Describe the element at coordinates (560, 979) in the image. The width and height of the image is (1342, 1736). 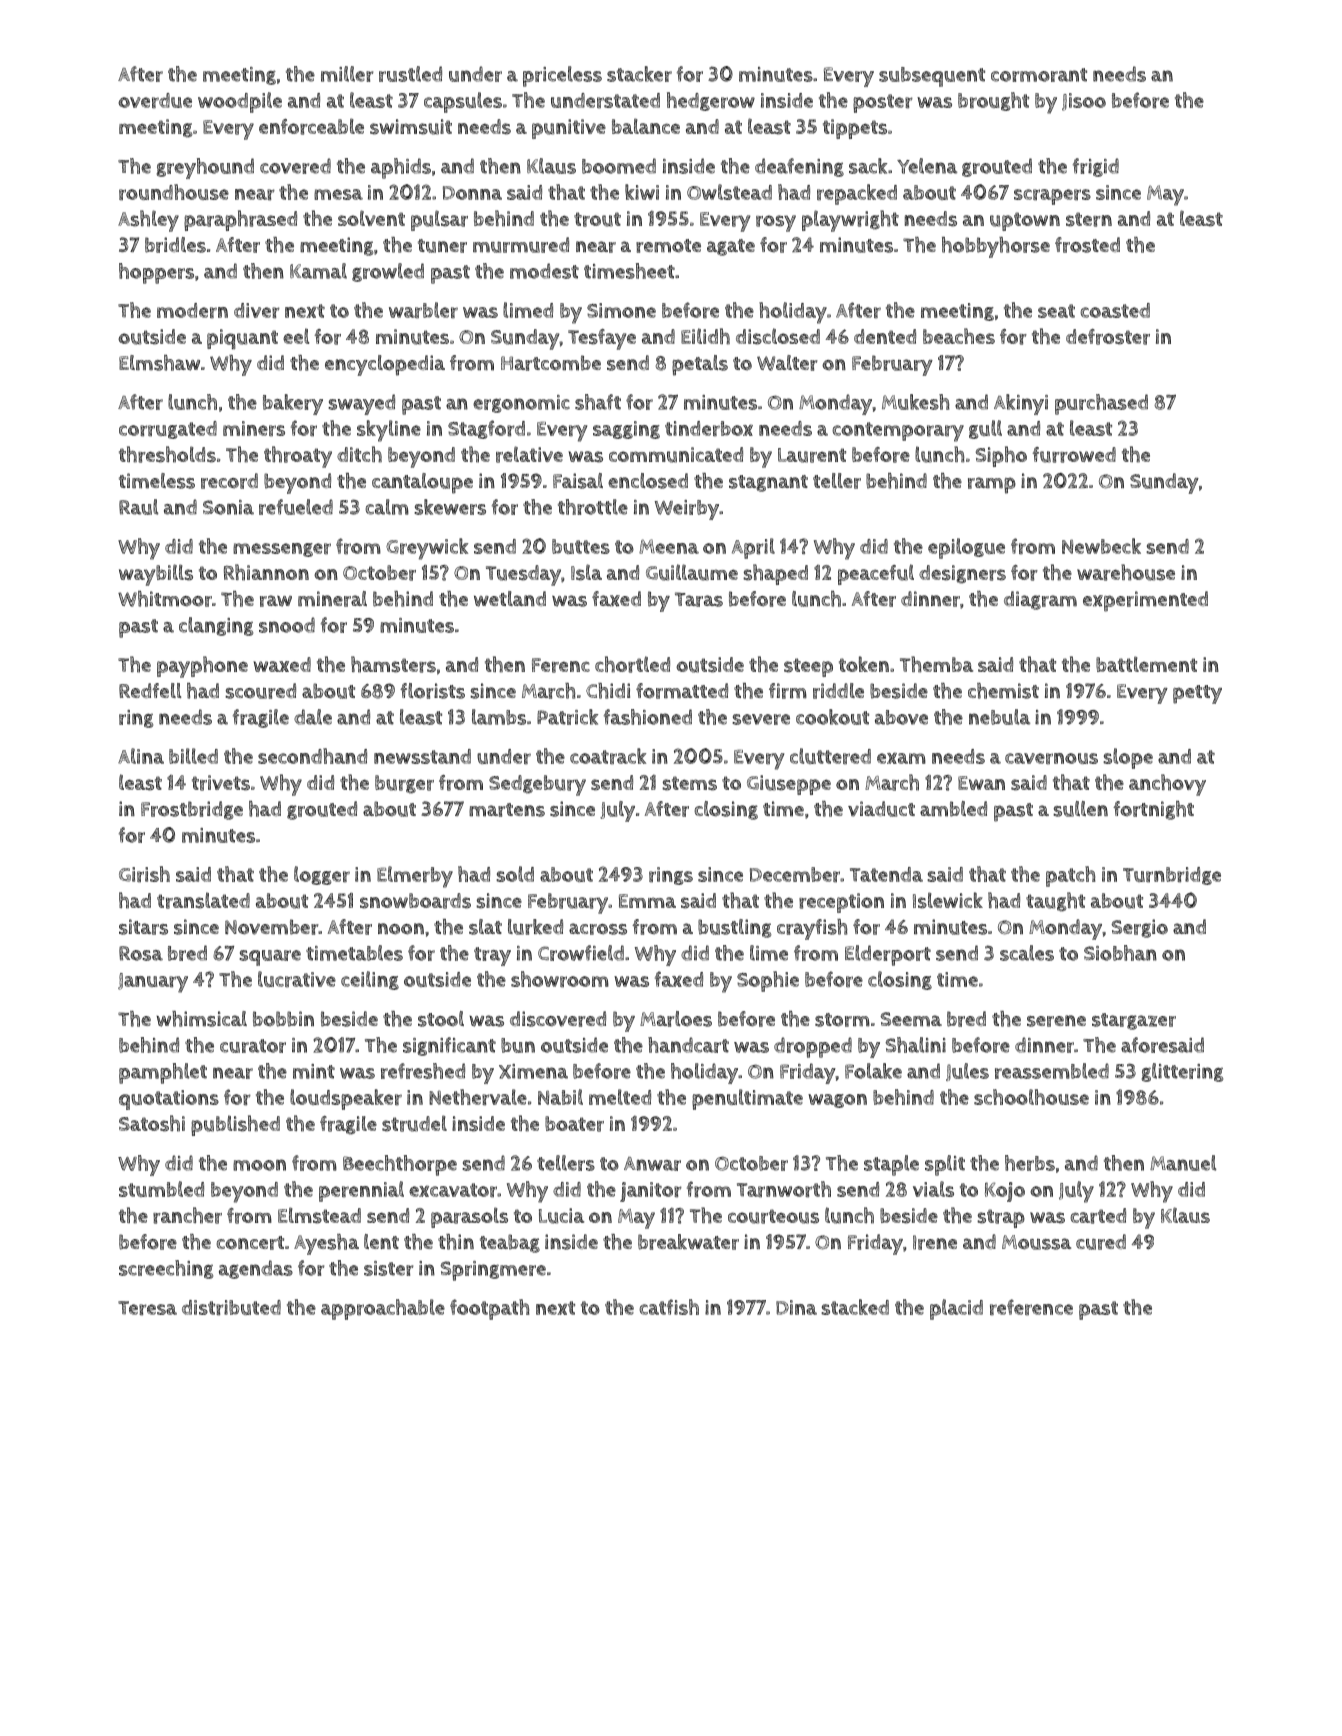
I see `showroom` at that location.
